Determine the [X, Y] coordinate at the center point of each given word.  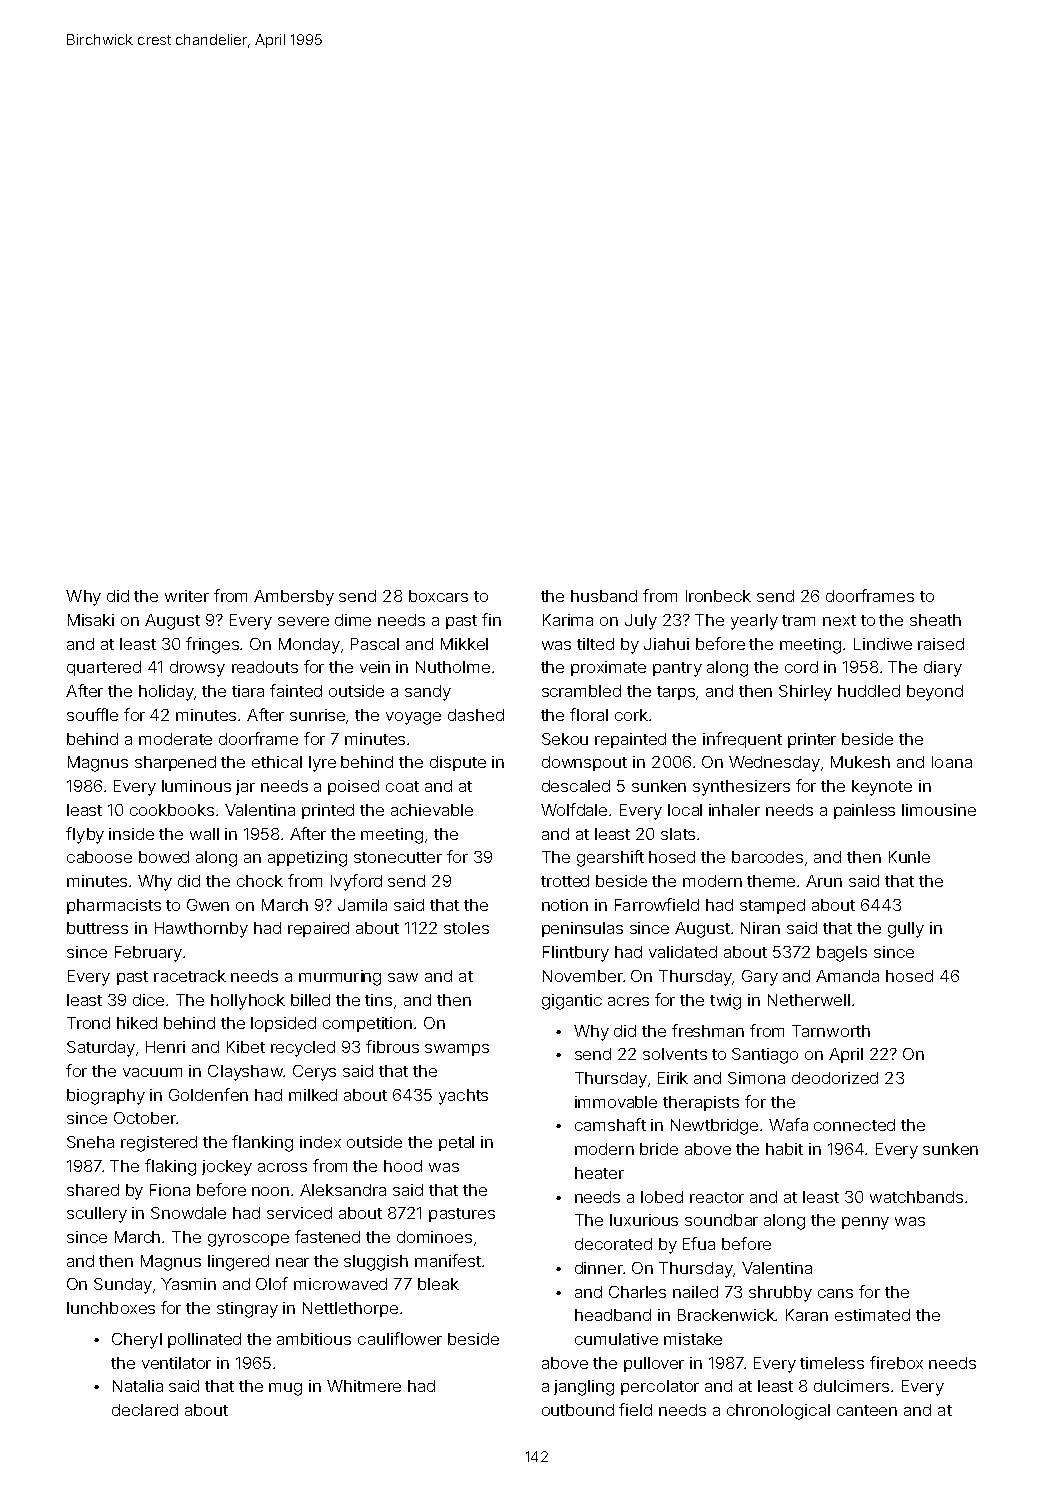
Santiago [765, 1056]
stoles [466, 928]
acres [628, 1001]
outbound [578, 1410]
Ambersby [294, 598]
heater [599, 1173]
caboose [99, 857]
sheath [935, 620]
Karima [568, 620]
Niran [760, 928]
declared [145, 1410]
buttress [97, 928]
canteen [867, 1410]
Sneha [90, 1142]
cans [835, 1293]
